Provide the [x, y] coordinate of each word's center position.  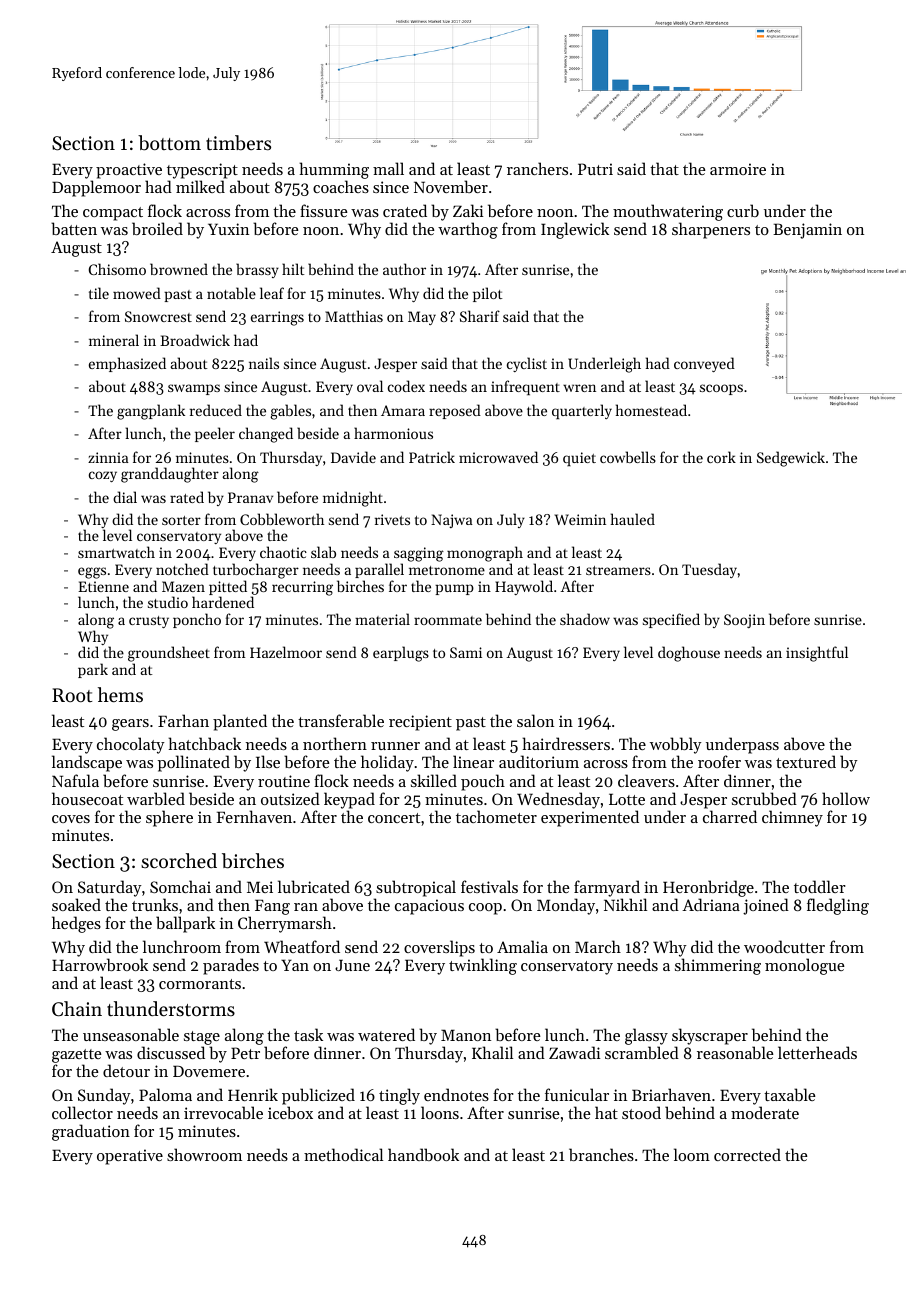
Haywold [524, 587]
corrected [747, 1154]
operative [130, 1157]
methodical [343, 1154]
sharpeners [711, 230]
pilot [487, 294]
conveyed [704, 364]
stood [641, 1112]
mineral [114, 340]
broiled [157, 228]
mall [388, 168]
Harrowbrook [100, 964]
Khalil [492, 1052]
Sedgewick [791, 459]
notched [182, 569]
